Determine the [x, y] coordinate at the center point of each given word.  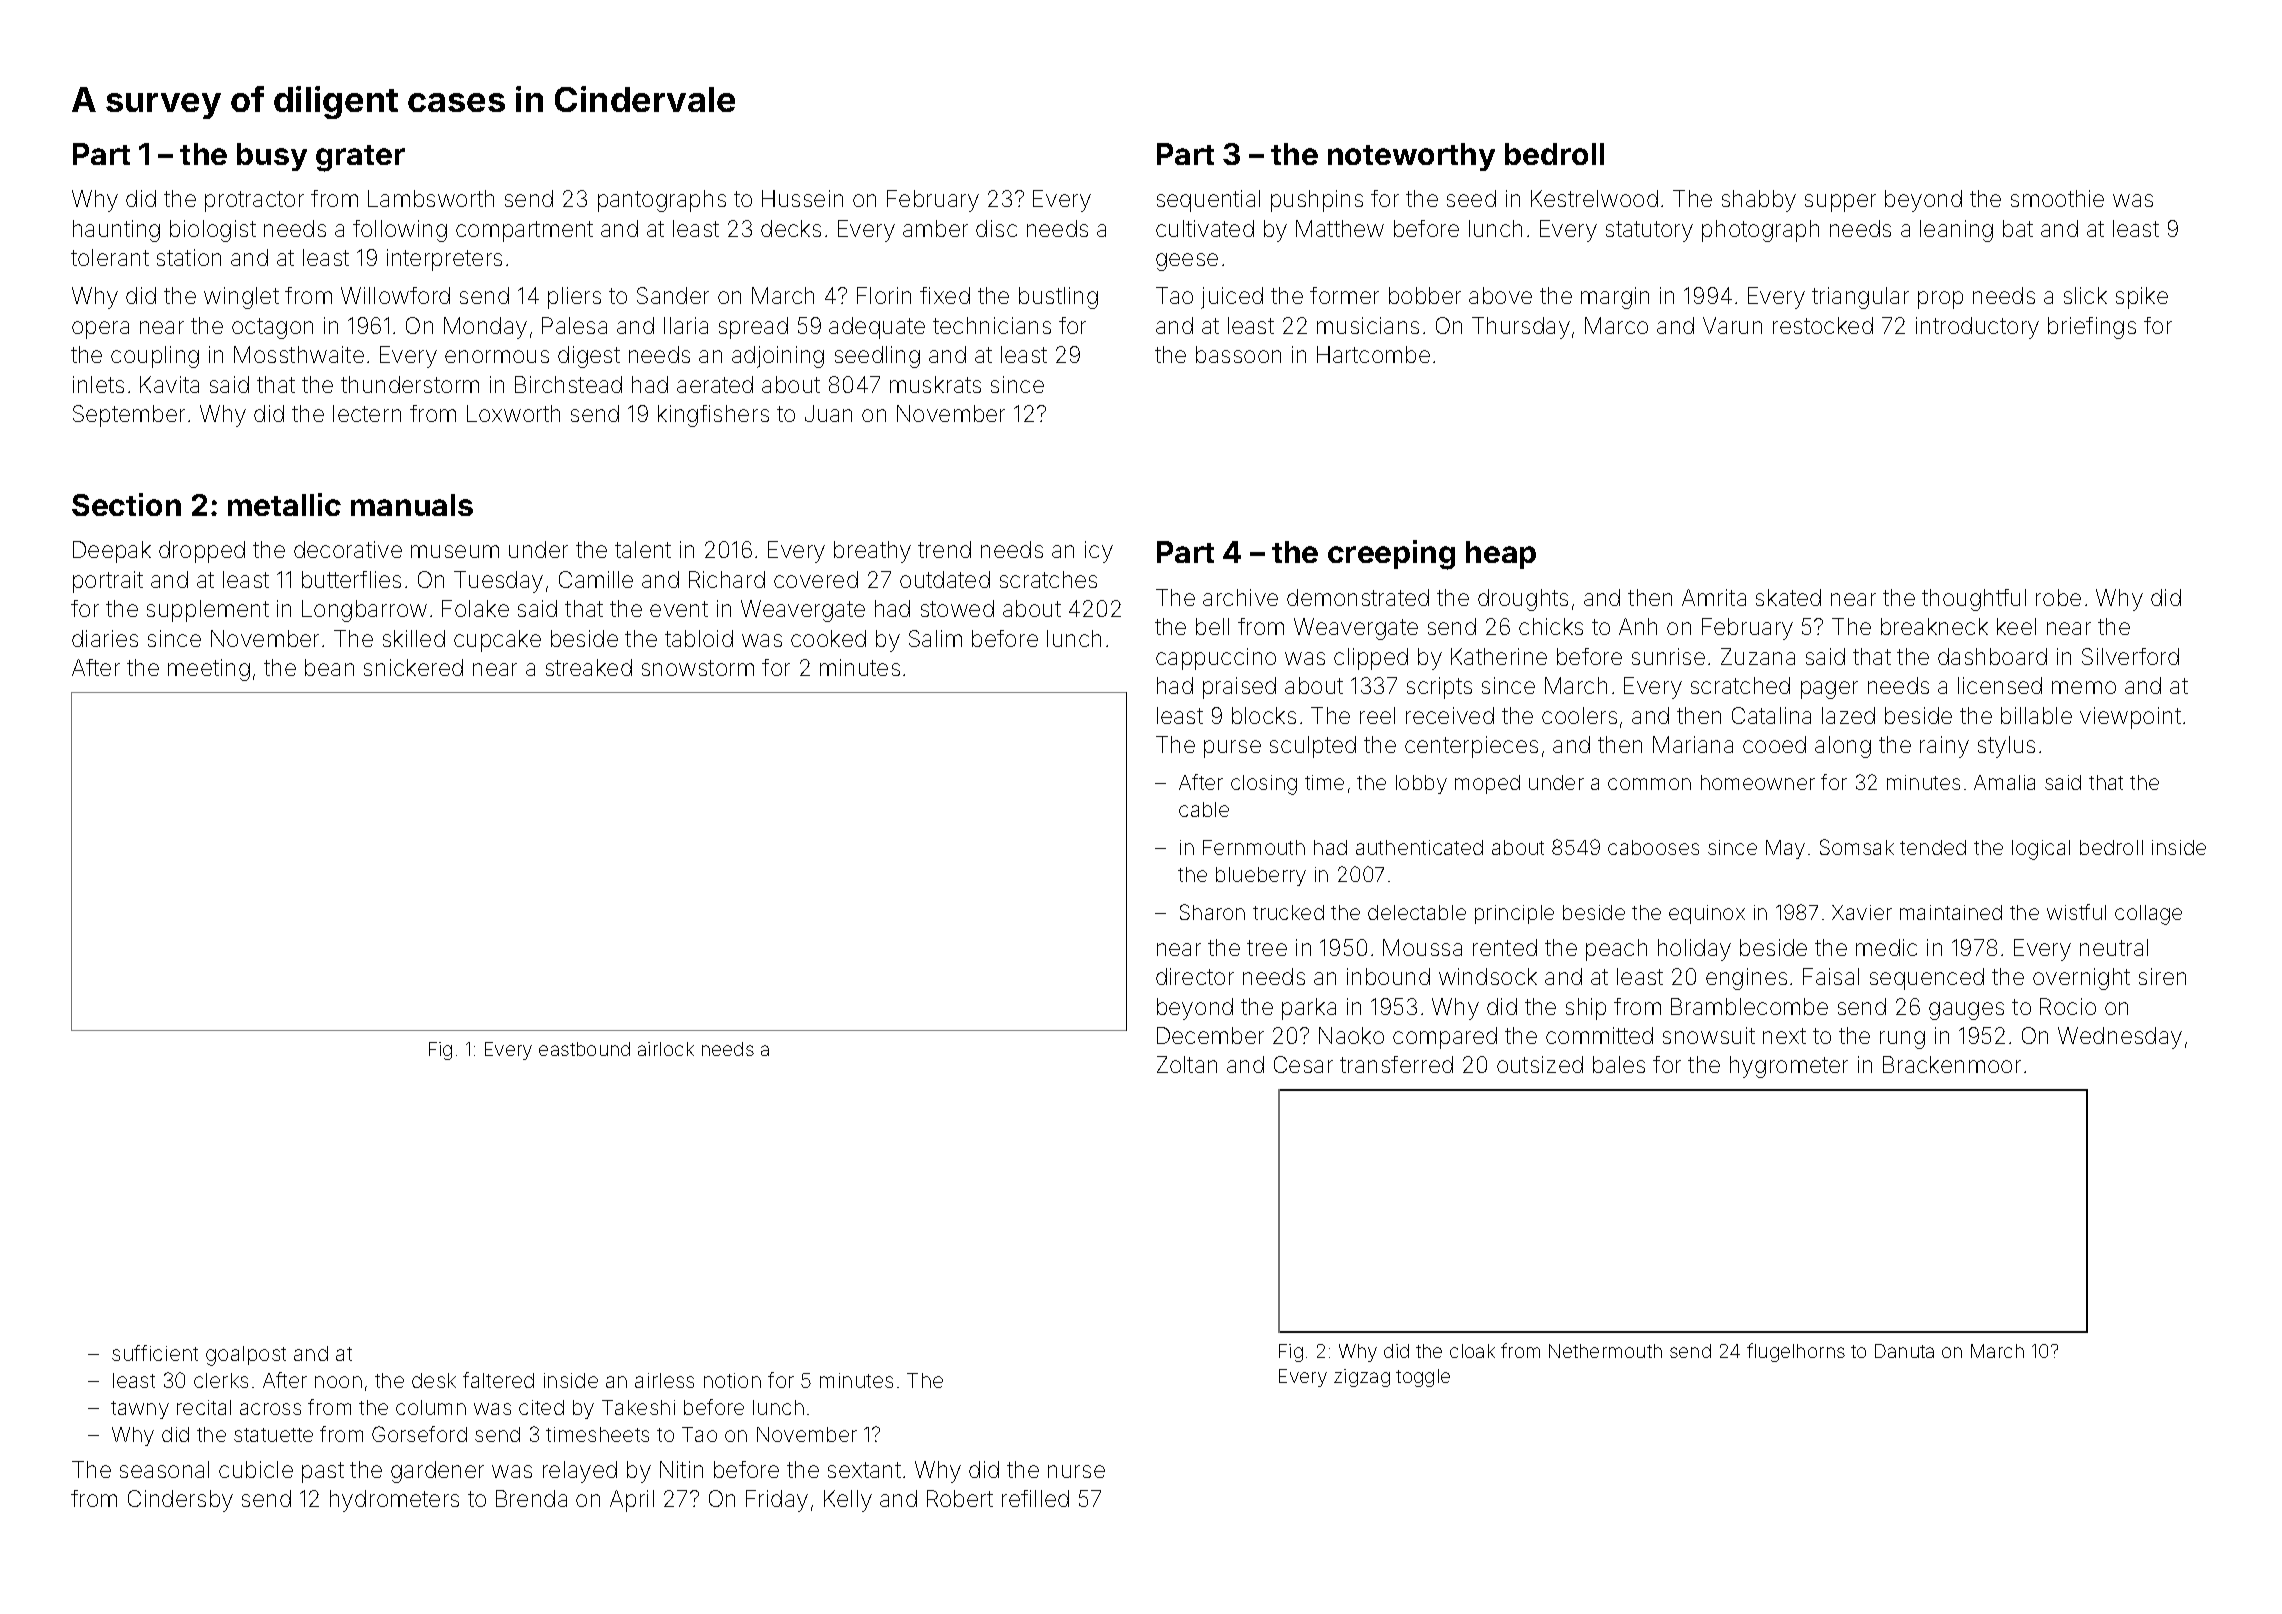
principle [1514, 914]
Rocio [2068, 1006]
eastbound [584, 1049]
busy [272, 157]
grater [360, 158]
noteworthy [1411, 157]
